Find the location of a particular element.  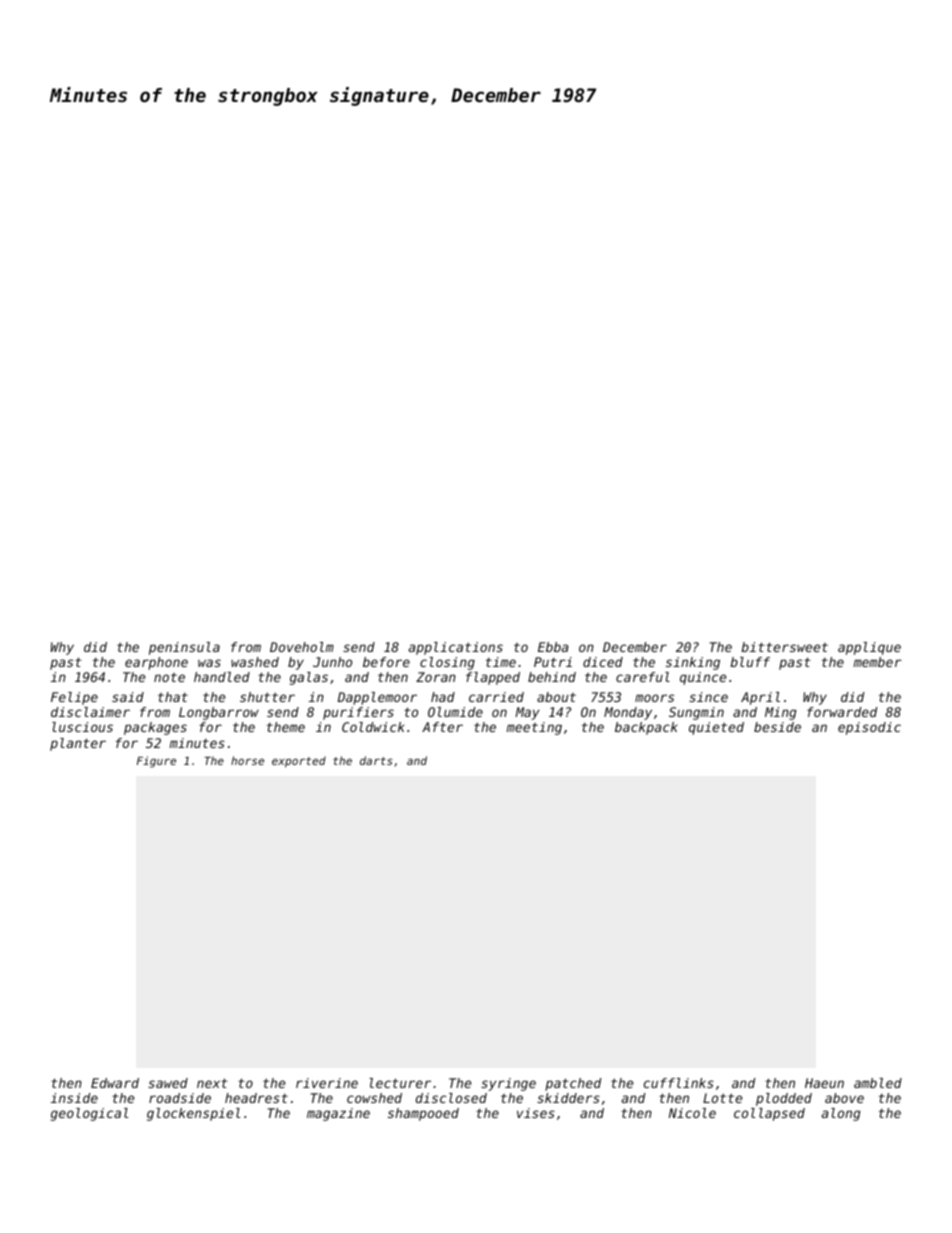

patched is located at coordinates (573, 1084).
